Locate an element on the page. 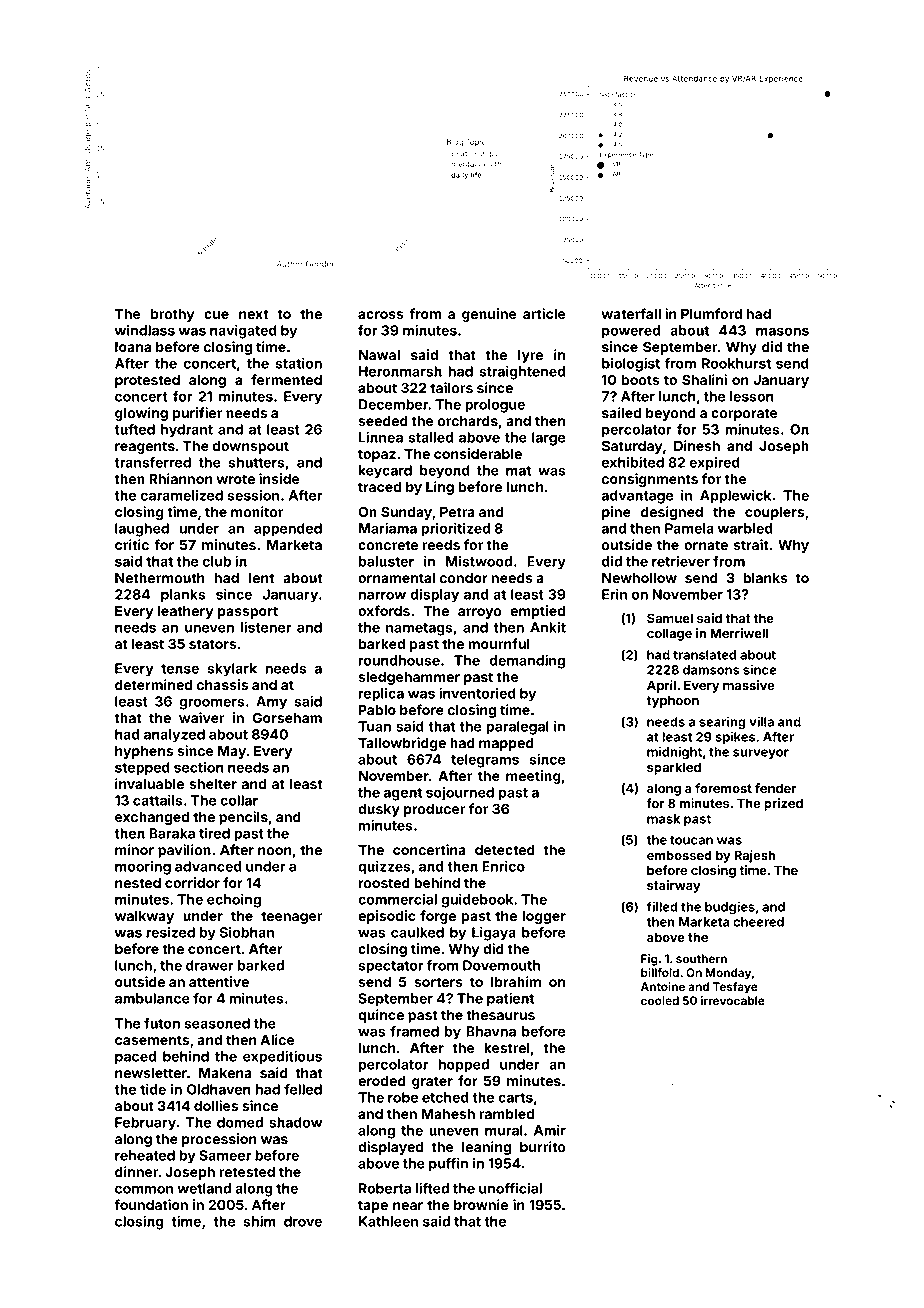 This page has height=1308, width=924. purifier is located at coordinates (197, 414).
